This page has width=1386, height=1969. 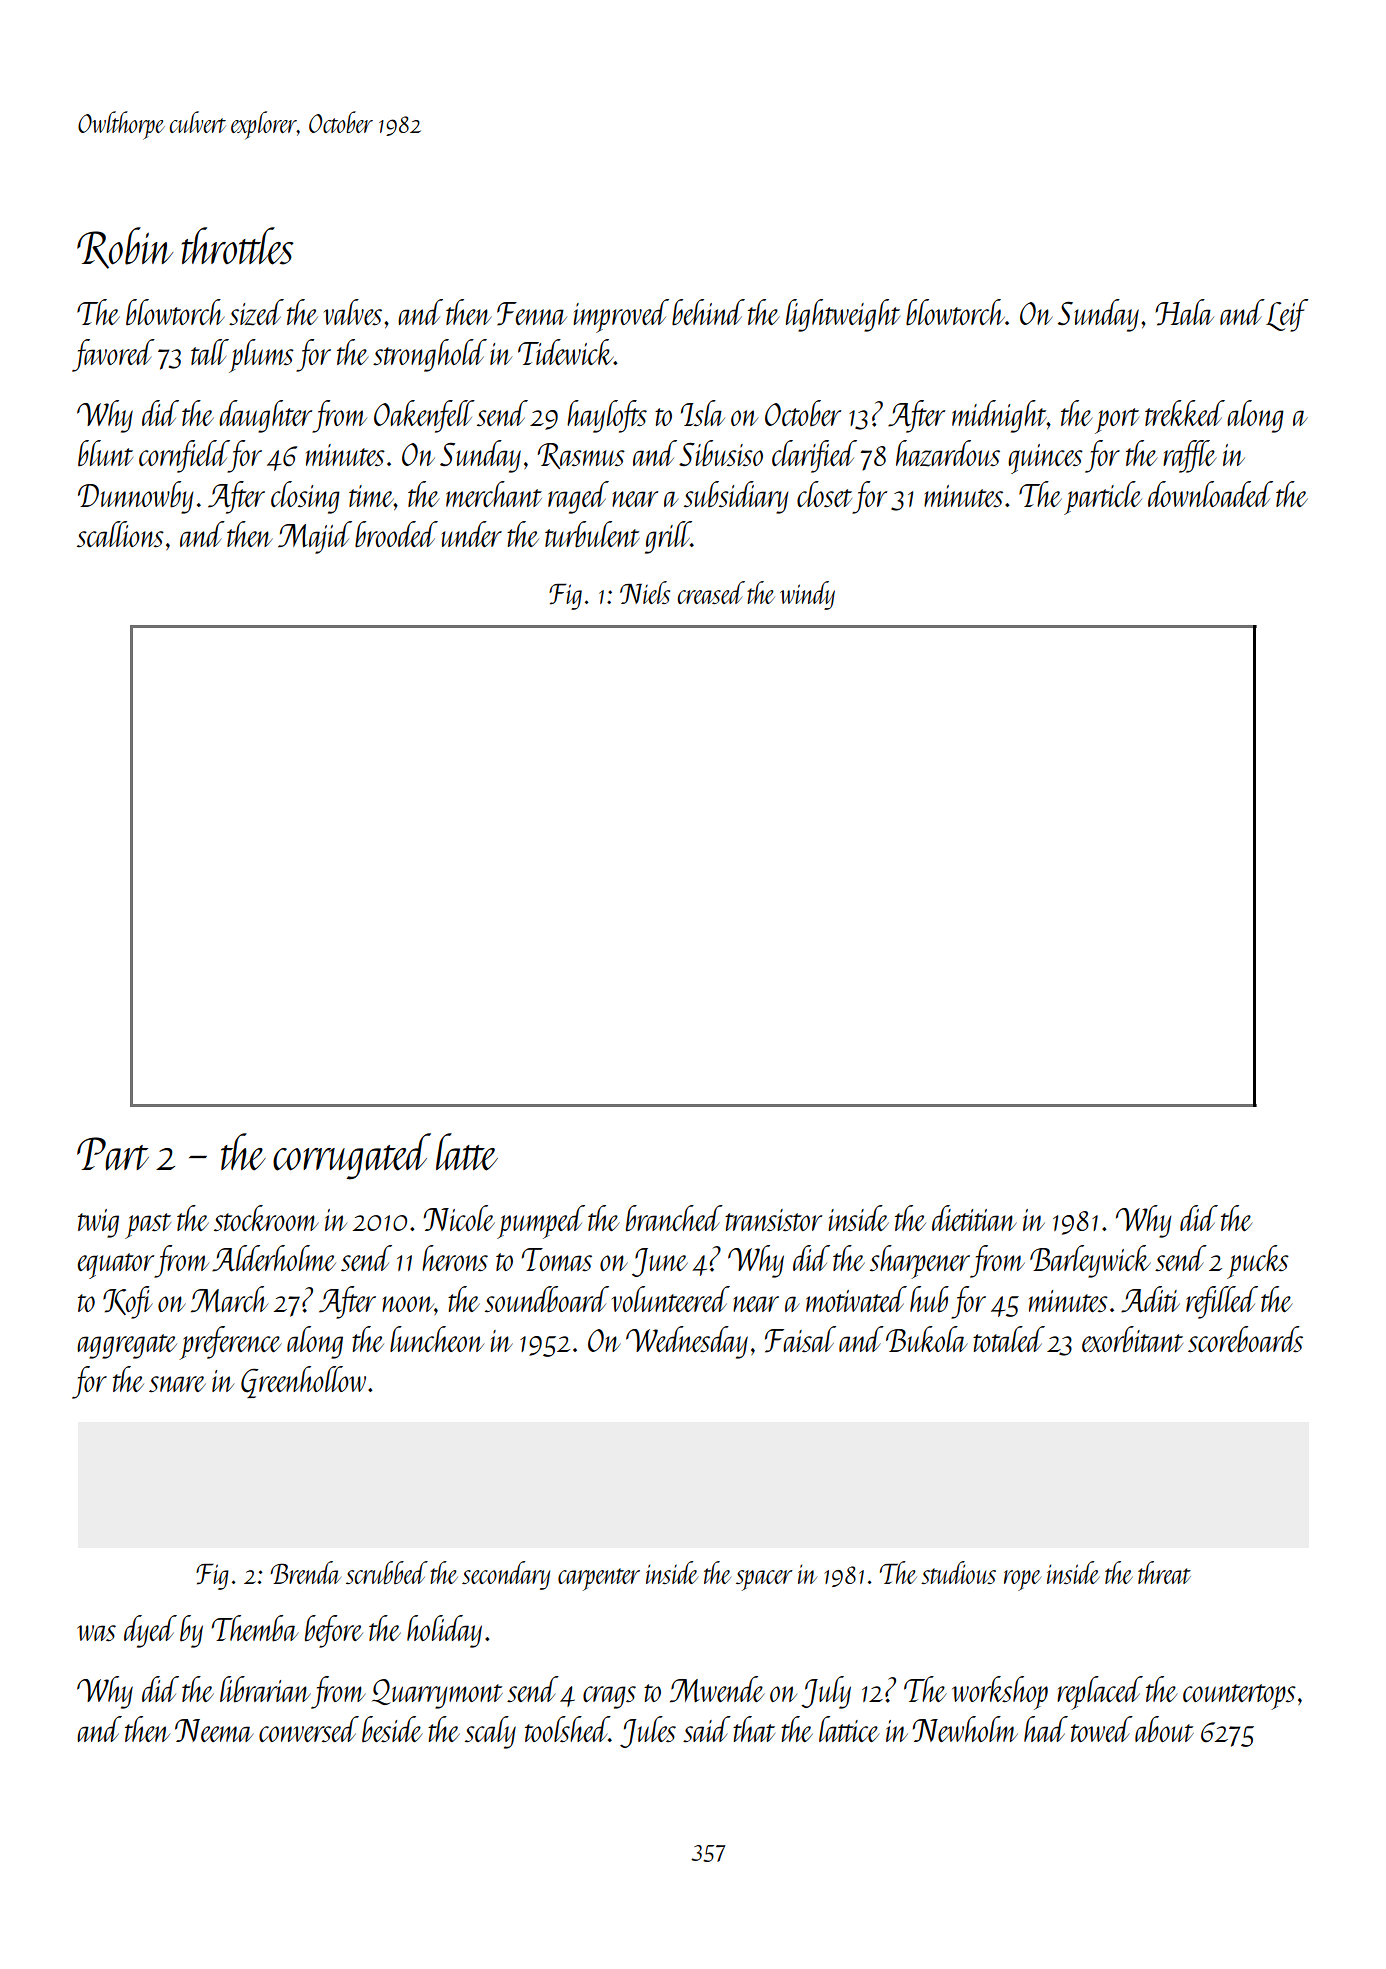 What do you see at coordinates (974, 1218) in the page?
I see `dietitian` at bounding box center [974, 1218].
